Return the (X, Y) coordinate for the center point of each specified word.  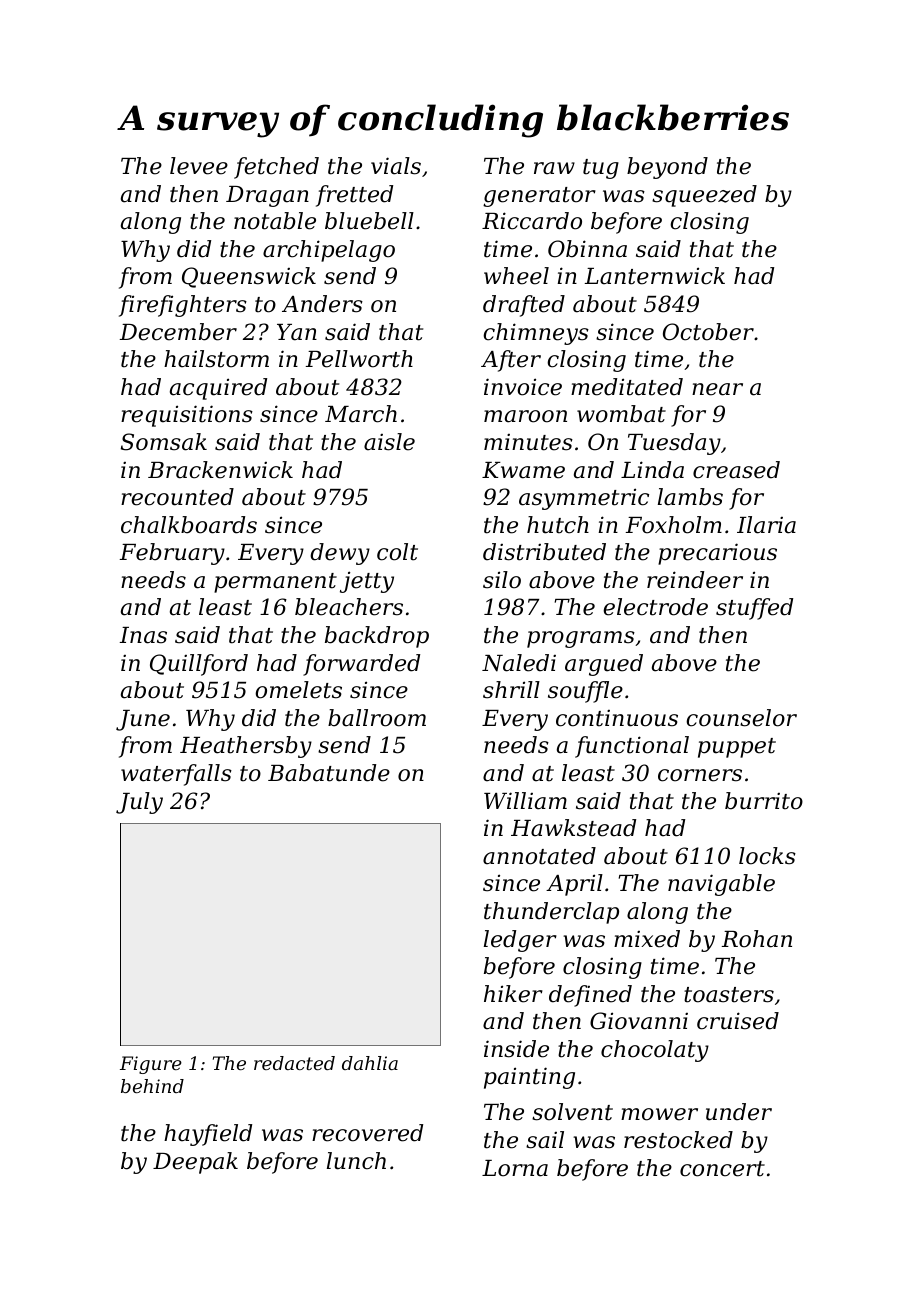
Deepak (195, 1163)
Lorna (515, 1168)
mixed (647, 939)
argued (604, 665)
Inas (143, 635)
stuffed (754, 609)
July (139, 803)
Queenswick (249, 277)
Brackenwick (220, 470)
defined (590, 996)
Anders (322, 304)
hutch (558, 525)
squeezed (704, 196)
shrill (511, 690)
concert (722, 1169)
